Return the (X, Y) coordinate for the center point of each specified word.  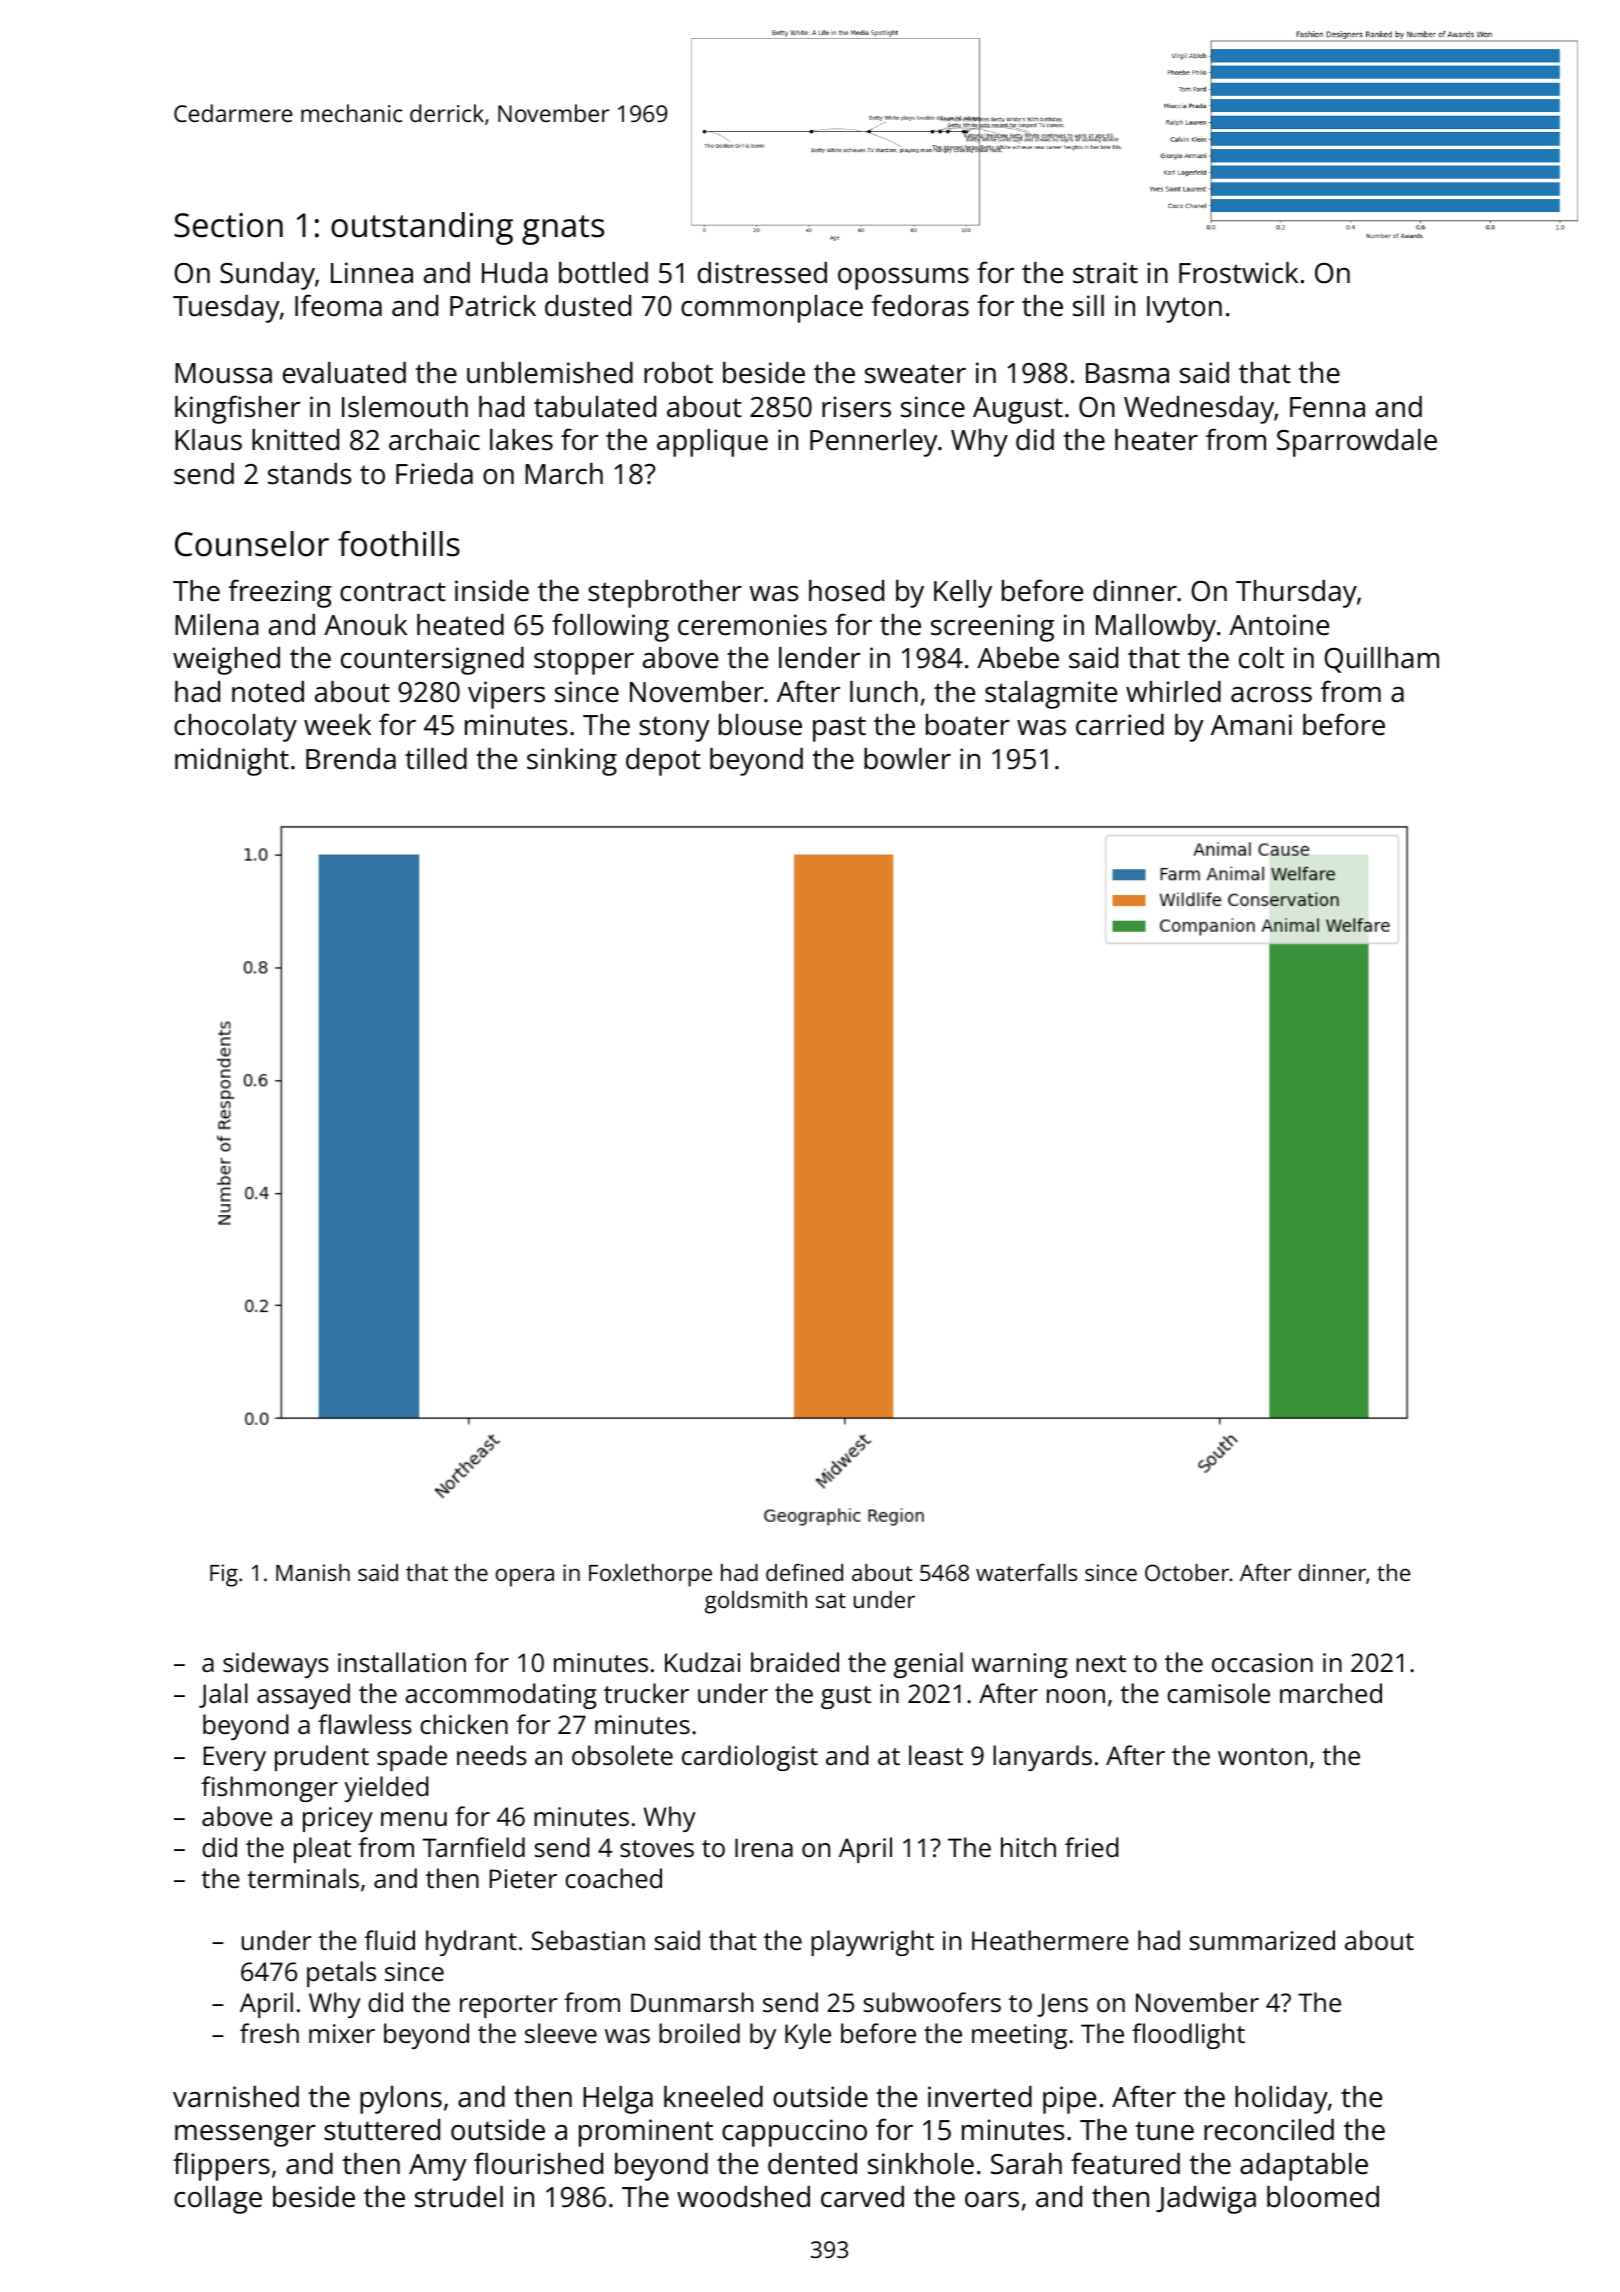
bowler (907, 759)
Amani (1251, 725)
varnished (236, 2097)
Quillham (1381, 660)
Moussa (223, 373)
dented (812, 2164)
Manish (313, 1572)
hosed (846, 591)
